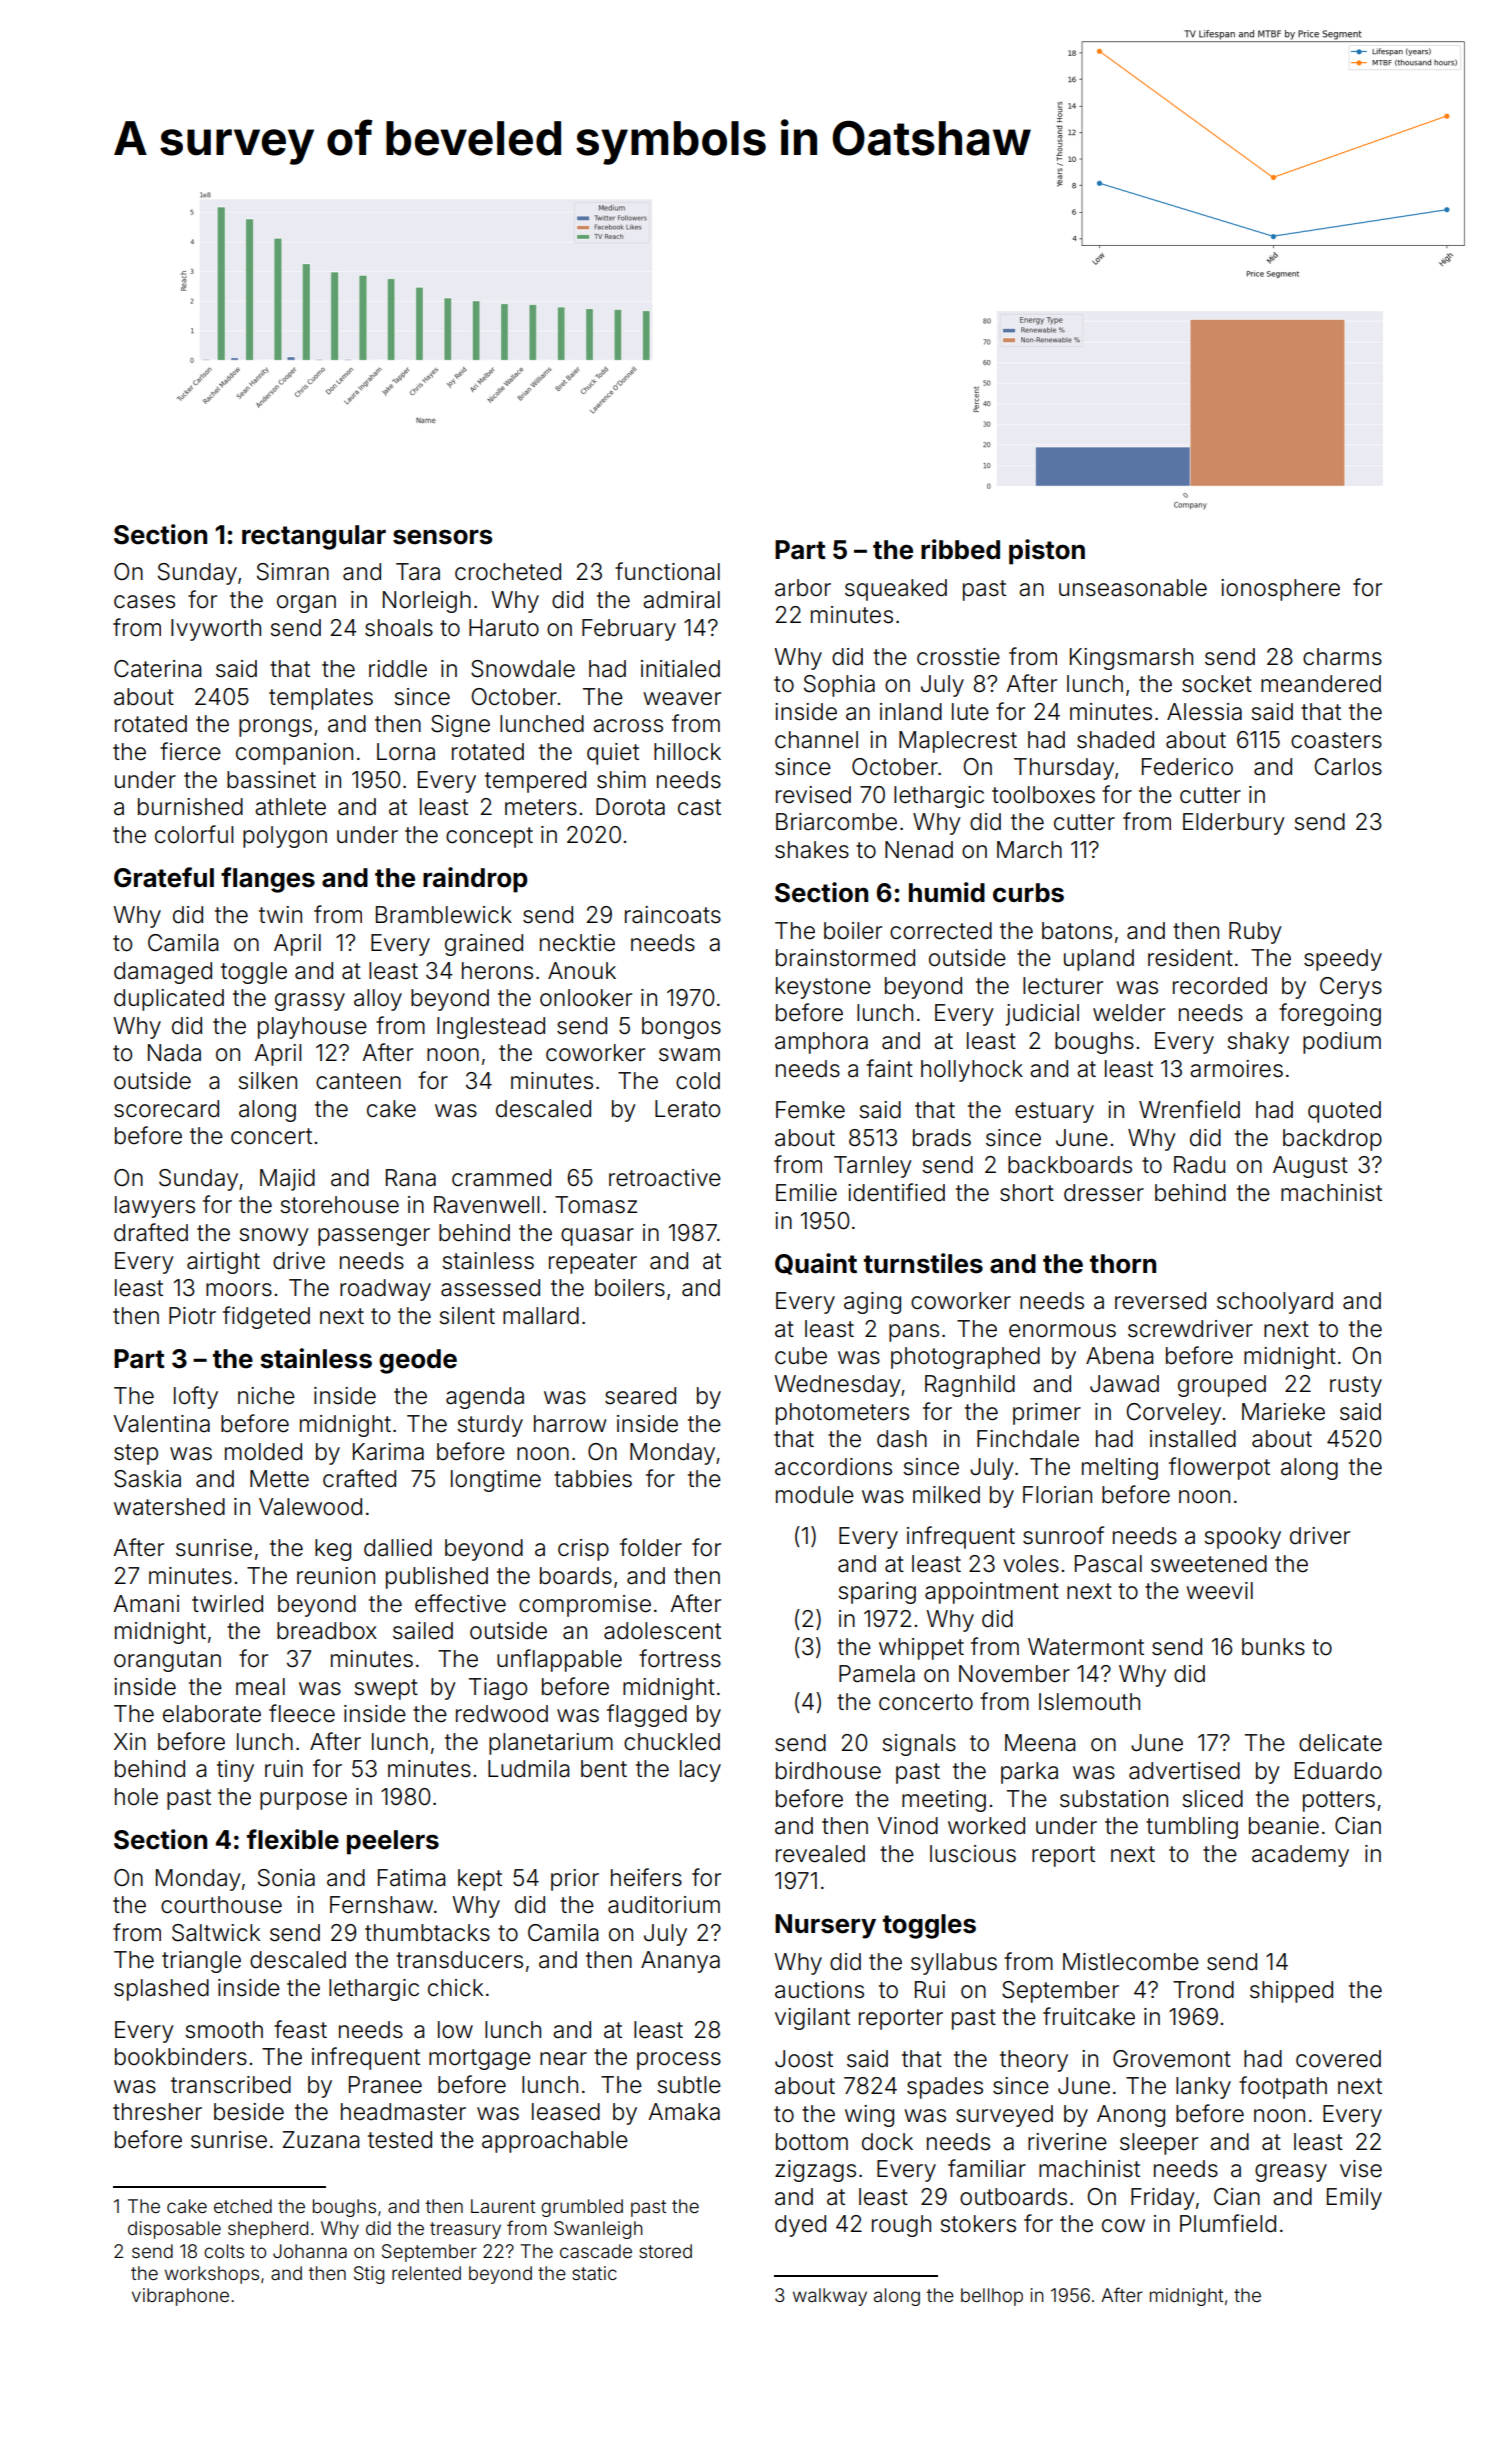  I want to click on walkway, so click(830, 2297).
